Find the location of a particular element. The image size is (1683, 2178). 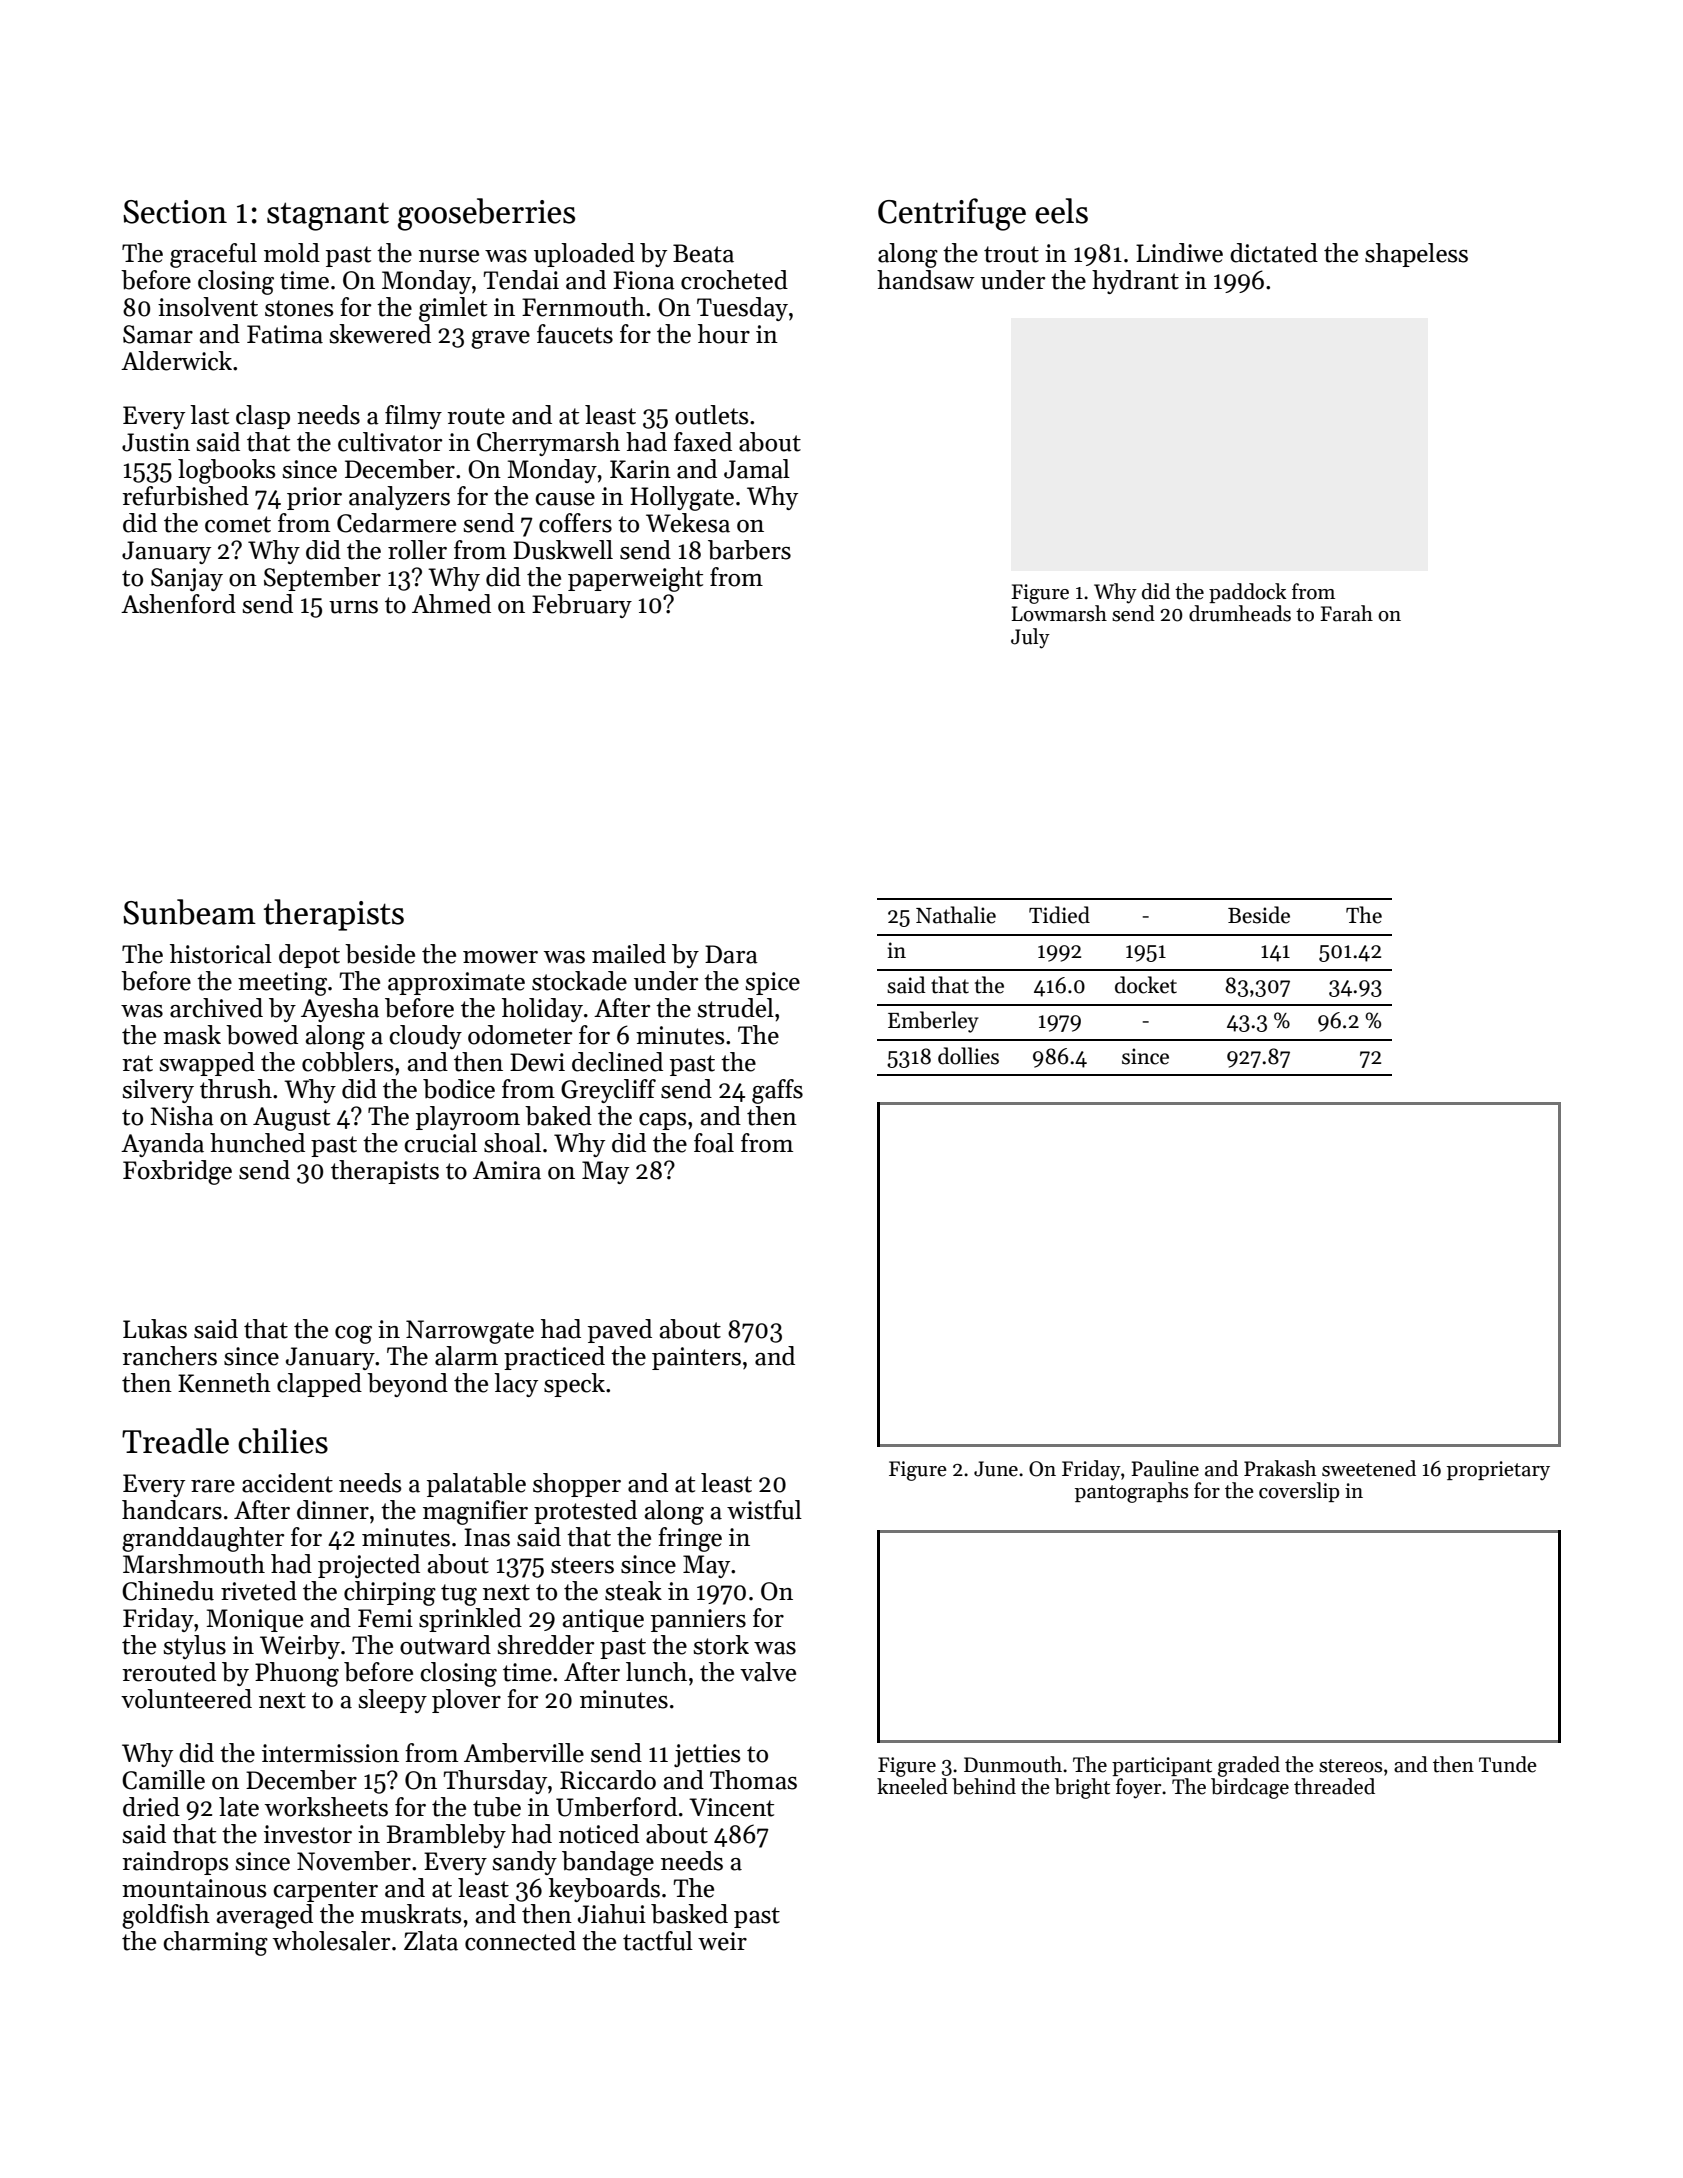

Kenneth is located at coordinates (224, 1383).
